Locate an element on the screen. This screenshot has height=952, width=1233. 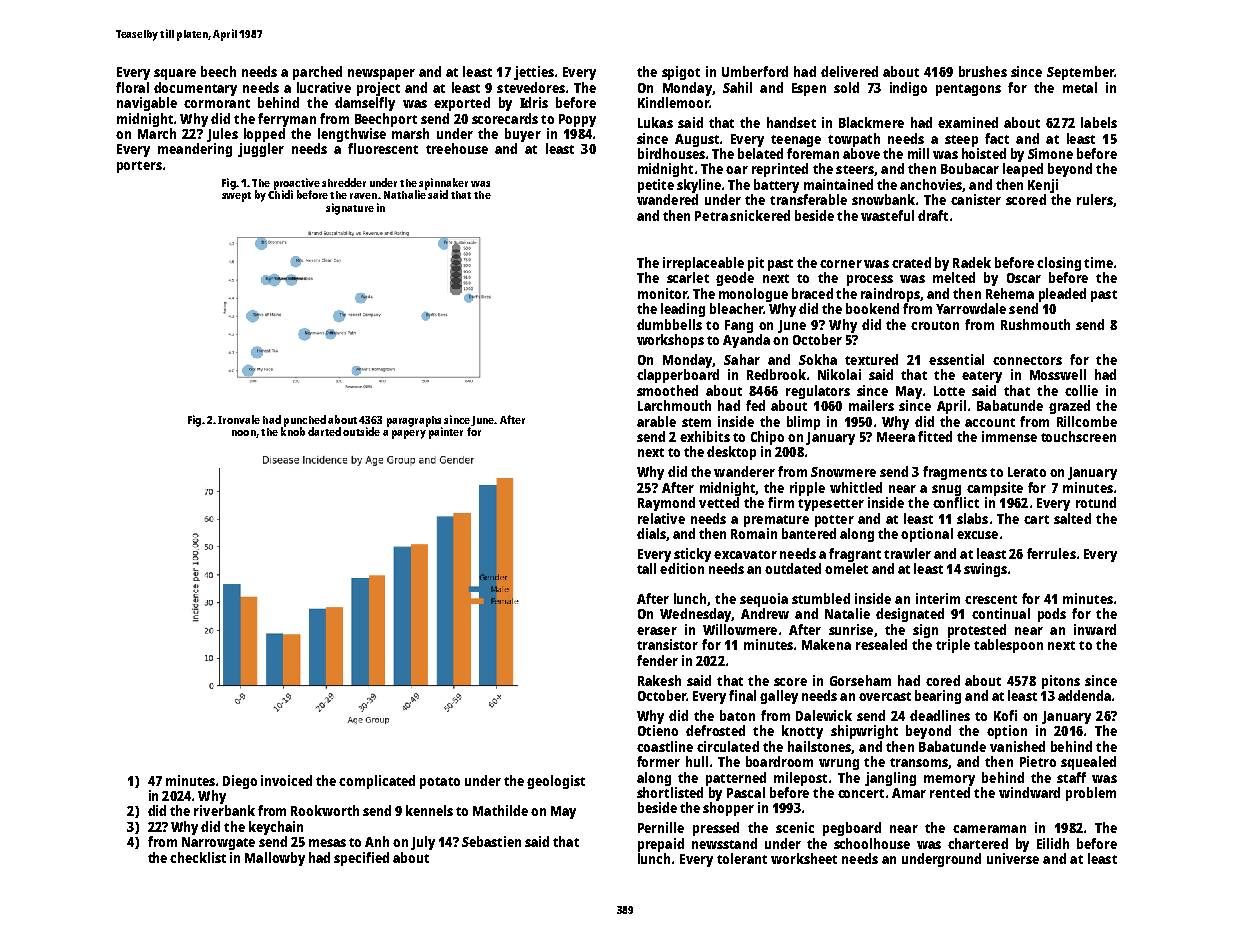
Blackmere is located at coordinates (871, 122).
